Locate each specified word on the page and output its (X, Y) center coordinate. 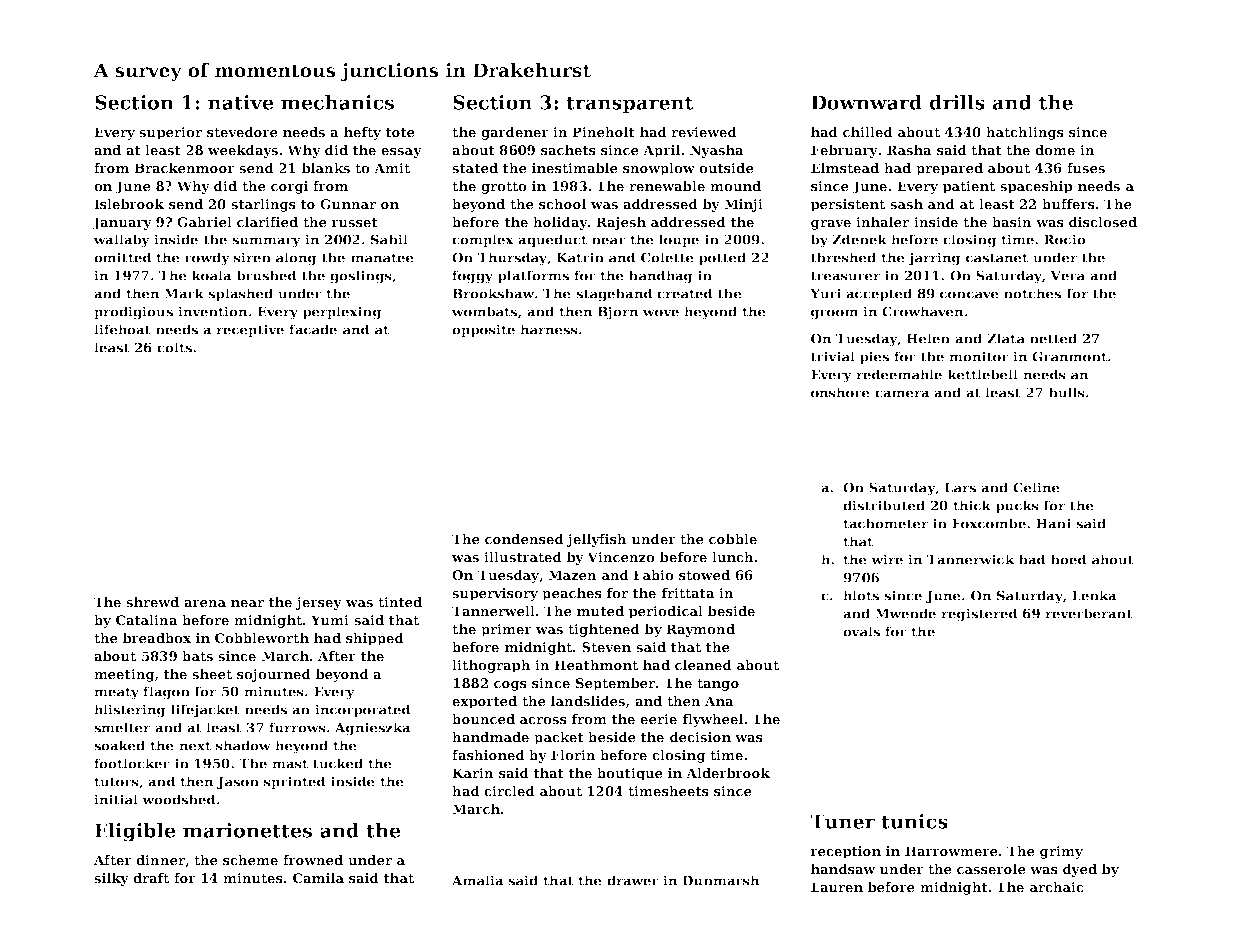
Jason (238, 783)
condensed (524, 539)
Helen (928, 338)
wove (661, 313)
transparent (629, 105)
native (241, 102)
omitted (123, 257)
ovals (861, 631)
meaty (116, 693)
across (543, 720)
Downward (866, 102)
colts (174, 347)
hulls (1067, 392)
